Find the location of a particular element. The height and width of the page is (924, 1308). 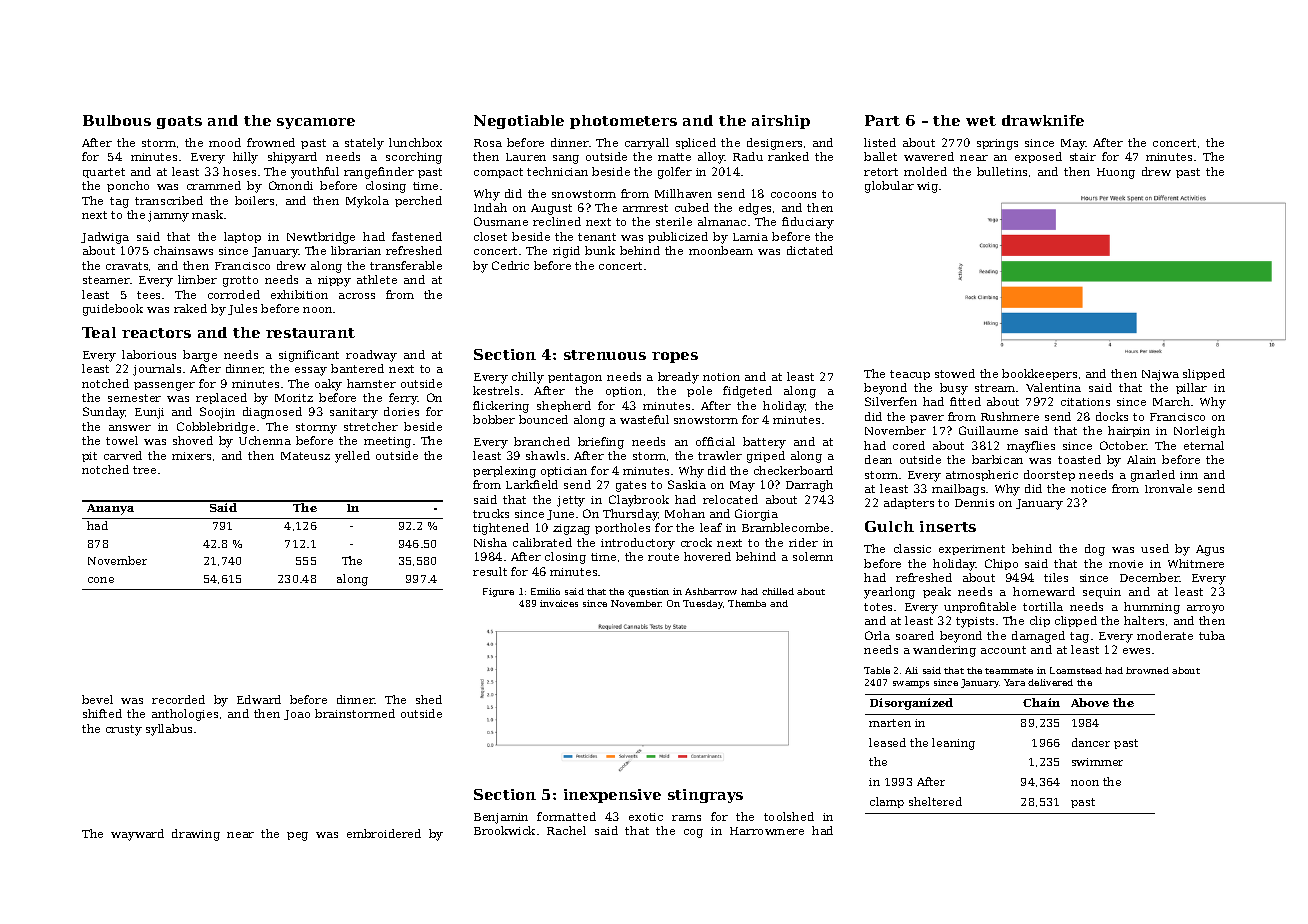

restaurant is located at coordinates (310, 333).
